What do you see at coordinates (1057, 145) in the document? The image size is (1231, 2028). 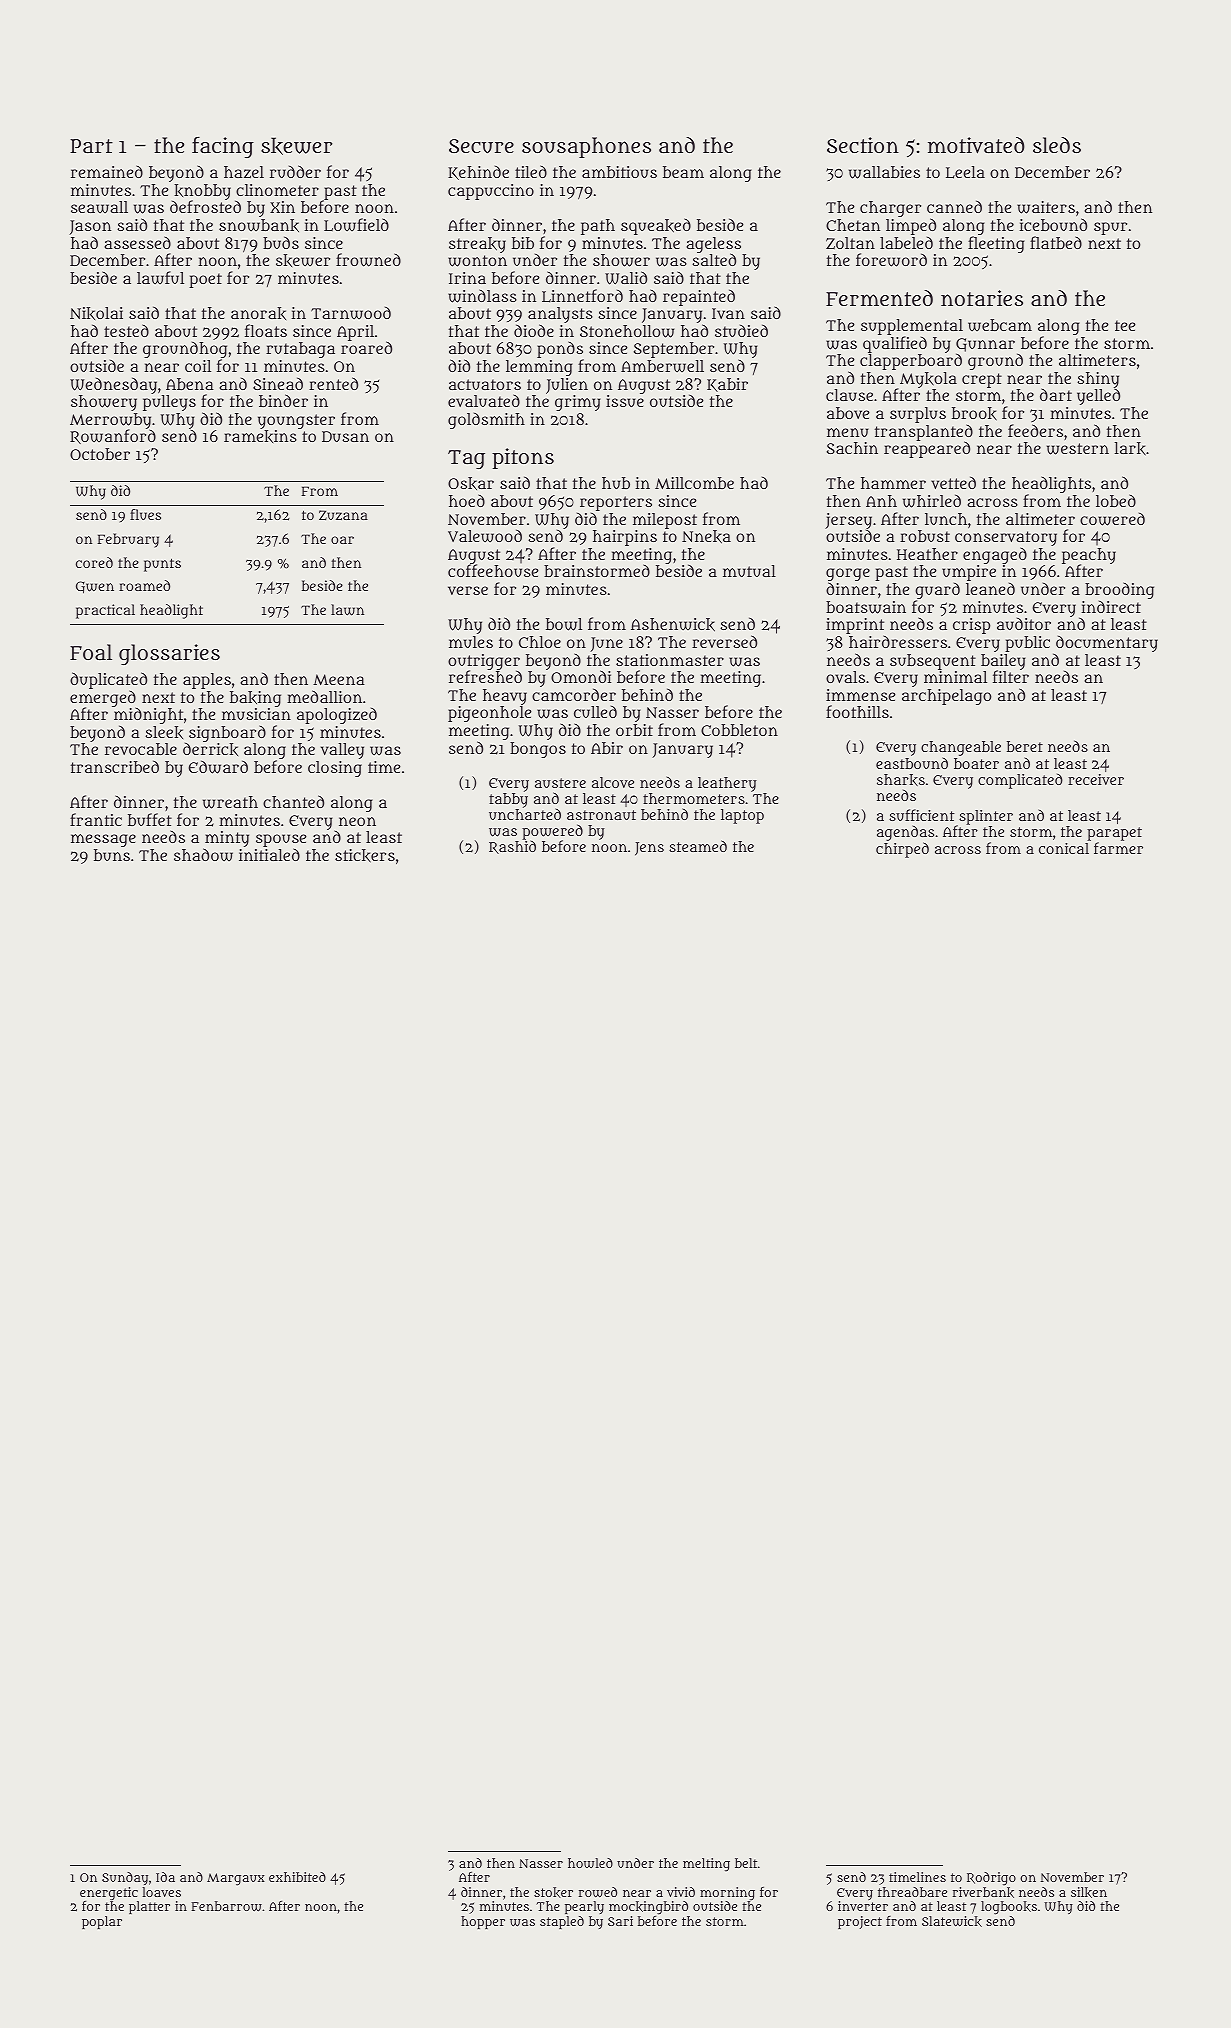 I see `sleds` at bounding box center [1057, 145].
